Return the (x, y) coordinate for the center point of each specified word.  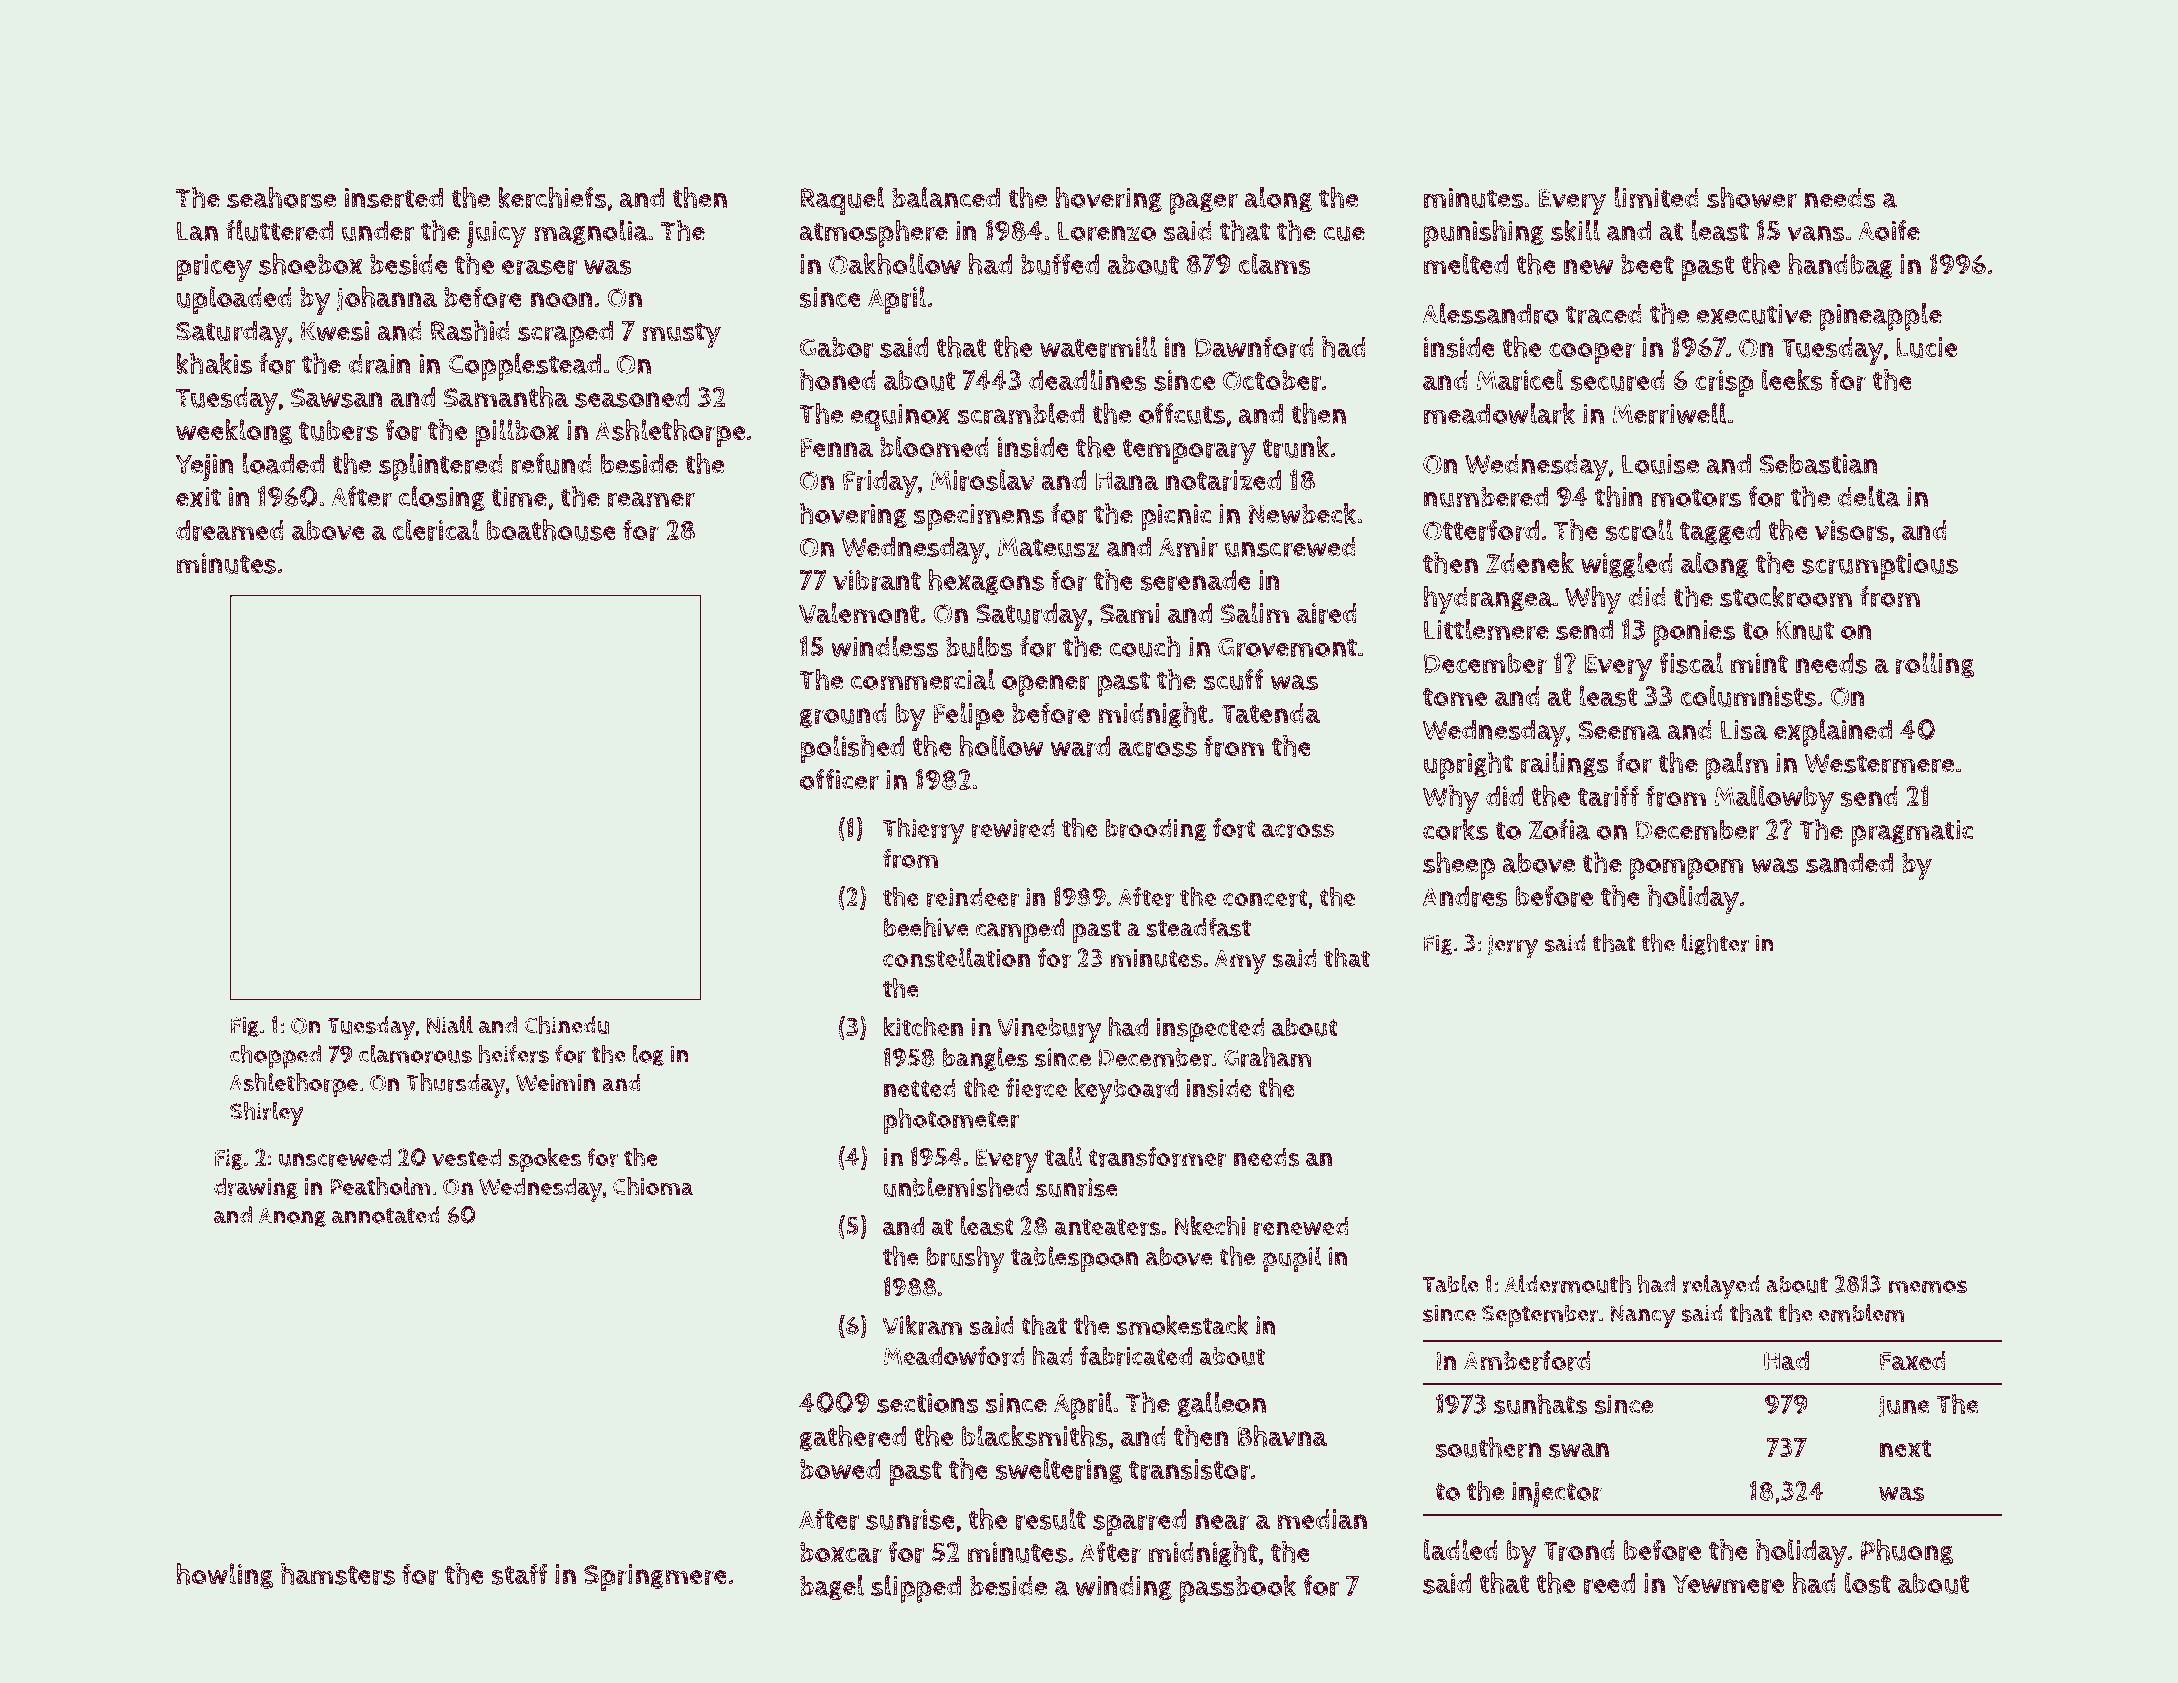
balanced (946, 197)
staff (520, 1574)
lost (1868, 1583)
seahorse (281, 198)
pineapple (1881, 317)
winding (1123, 1587)
